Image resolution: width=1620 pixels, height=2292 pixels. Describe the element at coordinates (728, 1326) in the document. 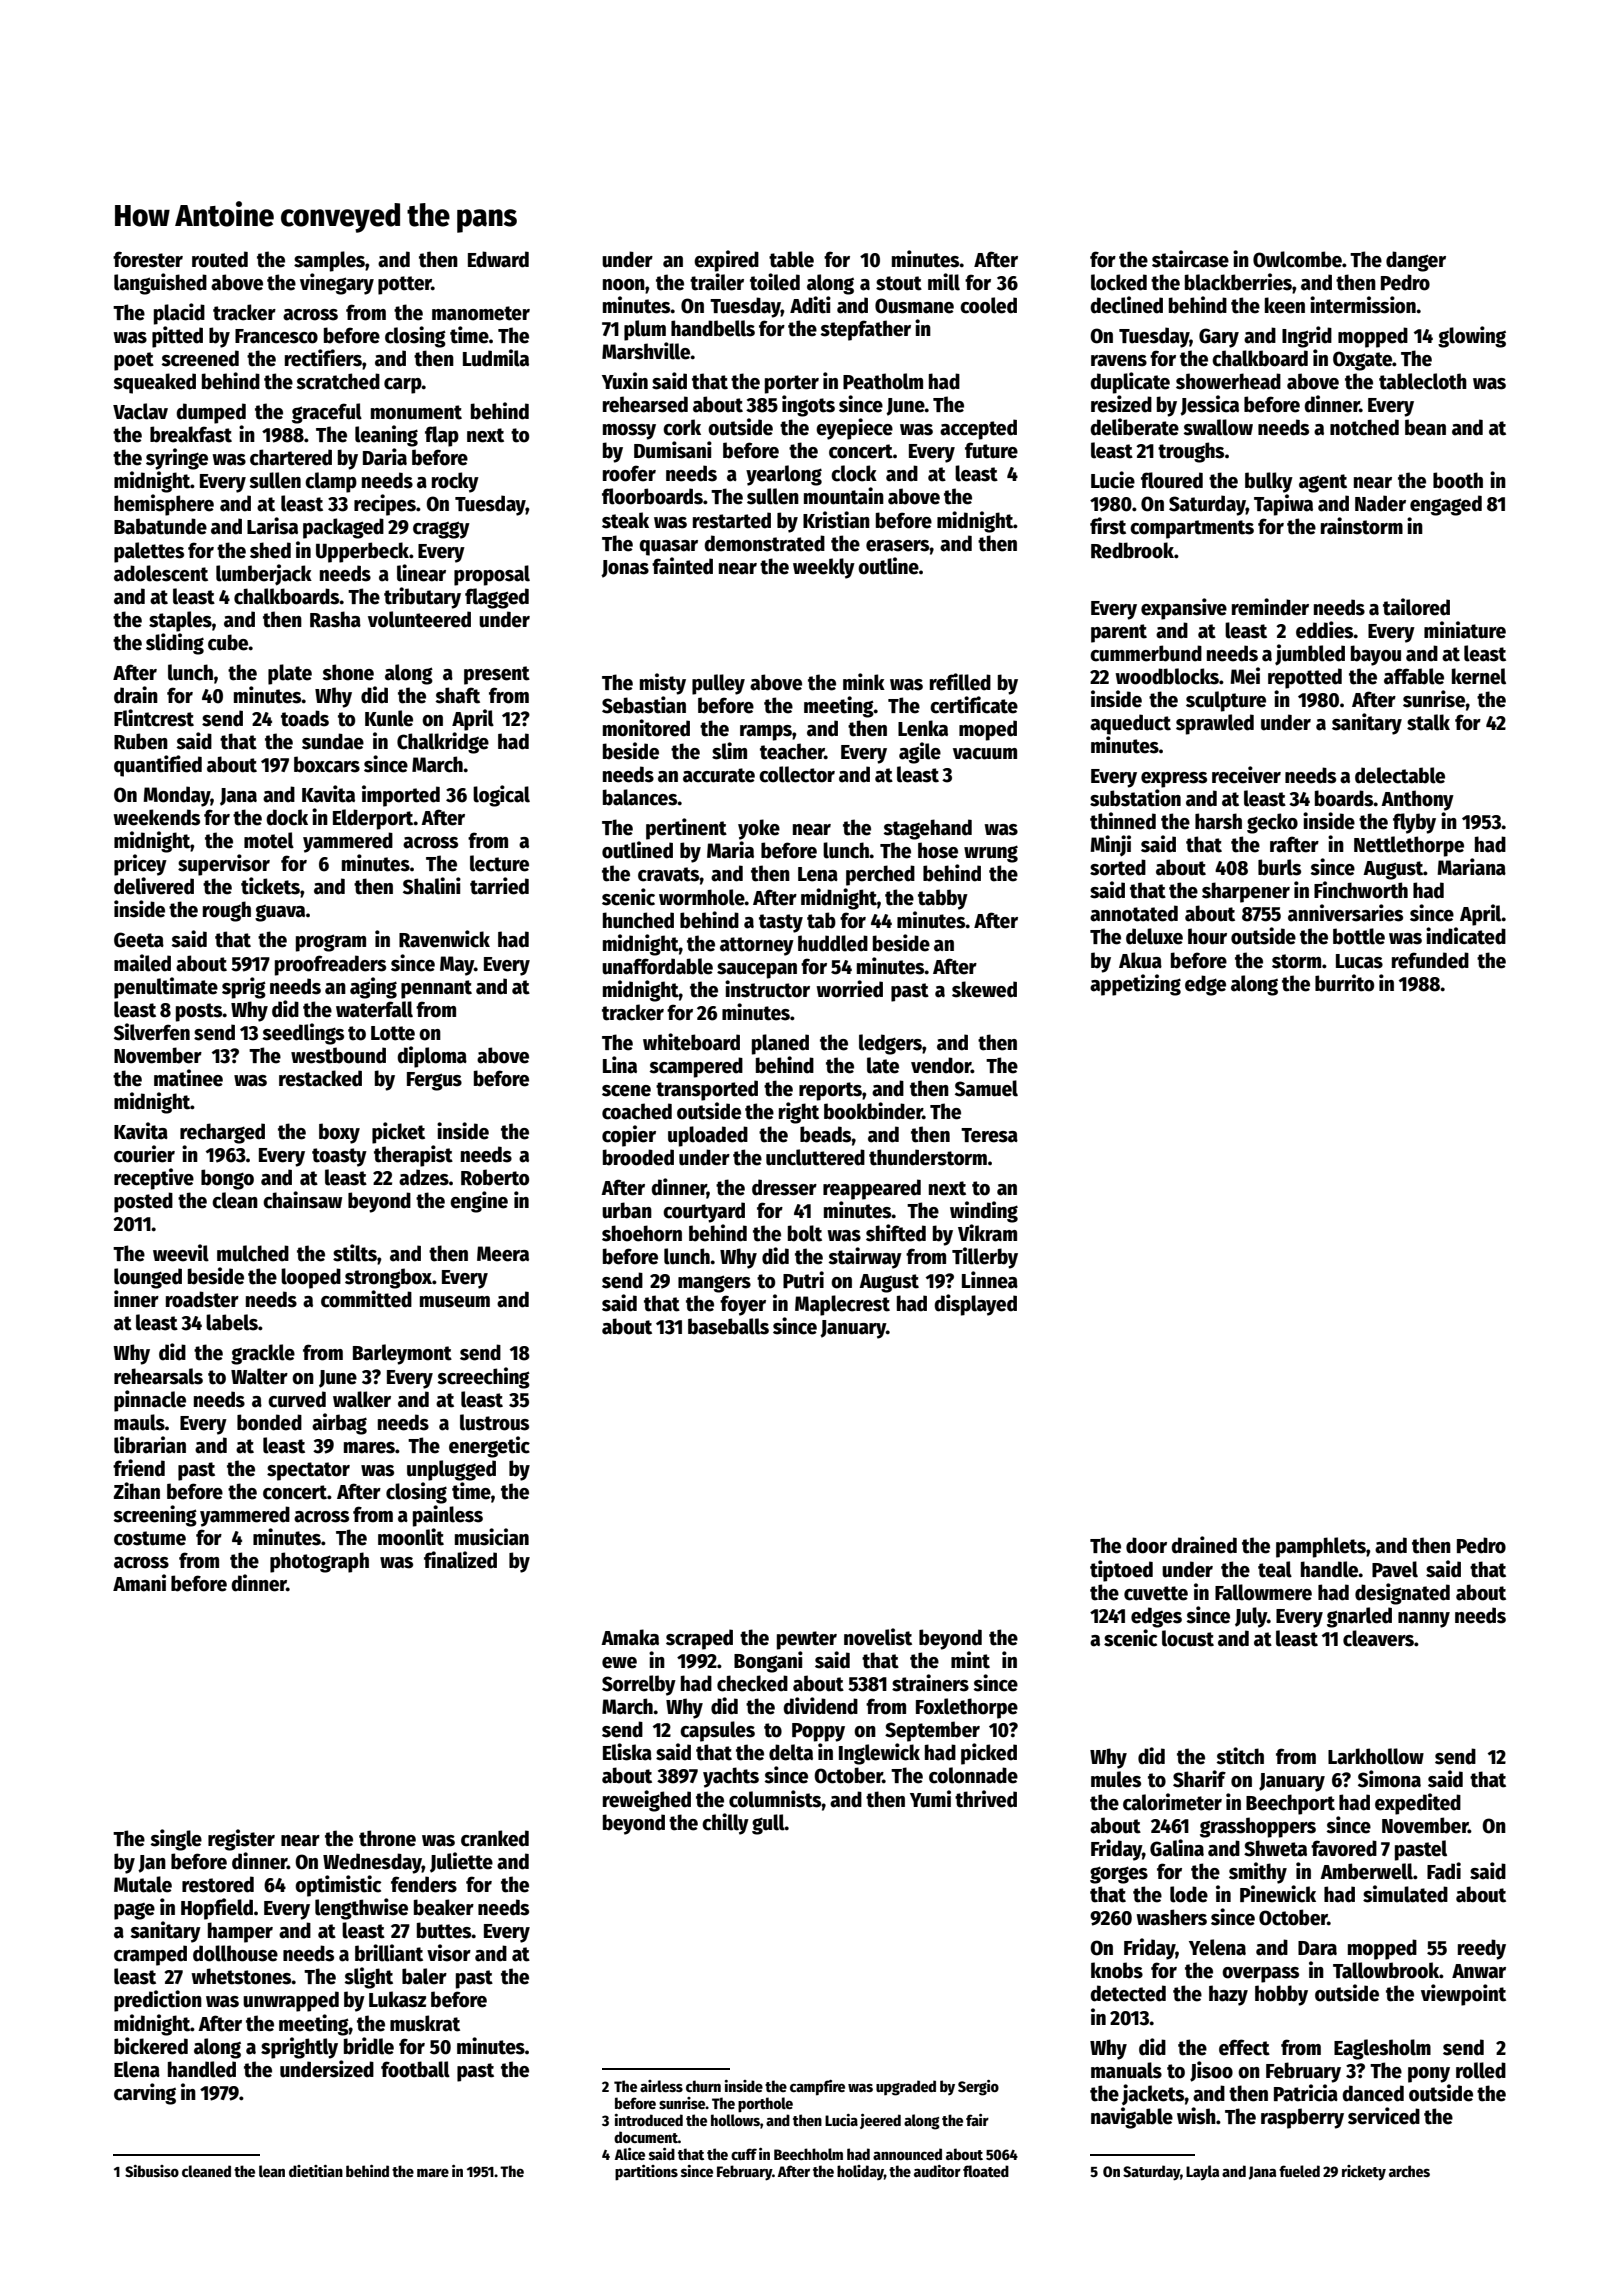

I see `baseballs` at that location.
